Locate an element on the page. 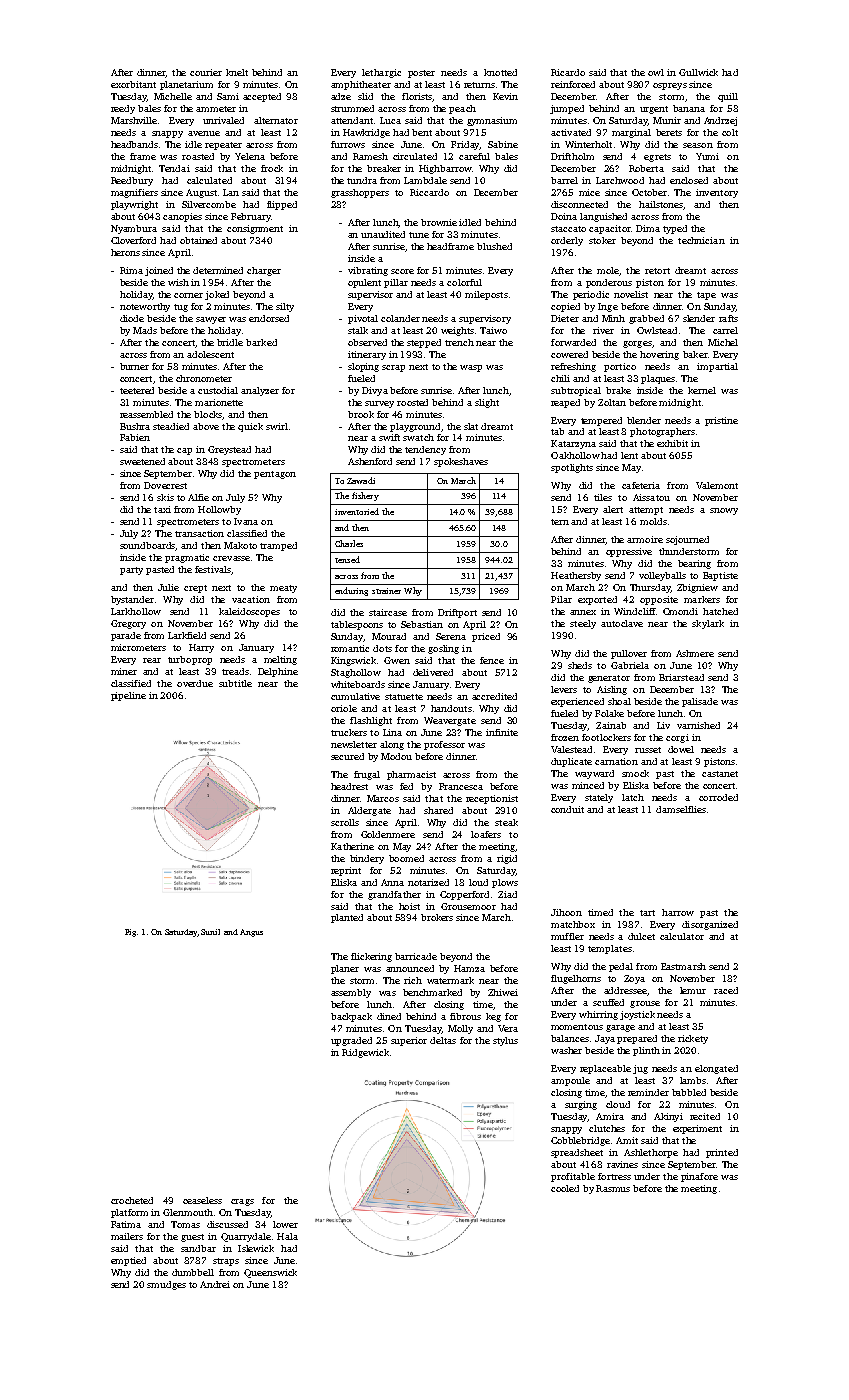 This image has width=849, height=1400. Ridgewick is located at coordinates (365, 1053).
